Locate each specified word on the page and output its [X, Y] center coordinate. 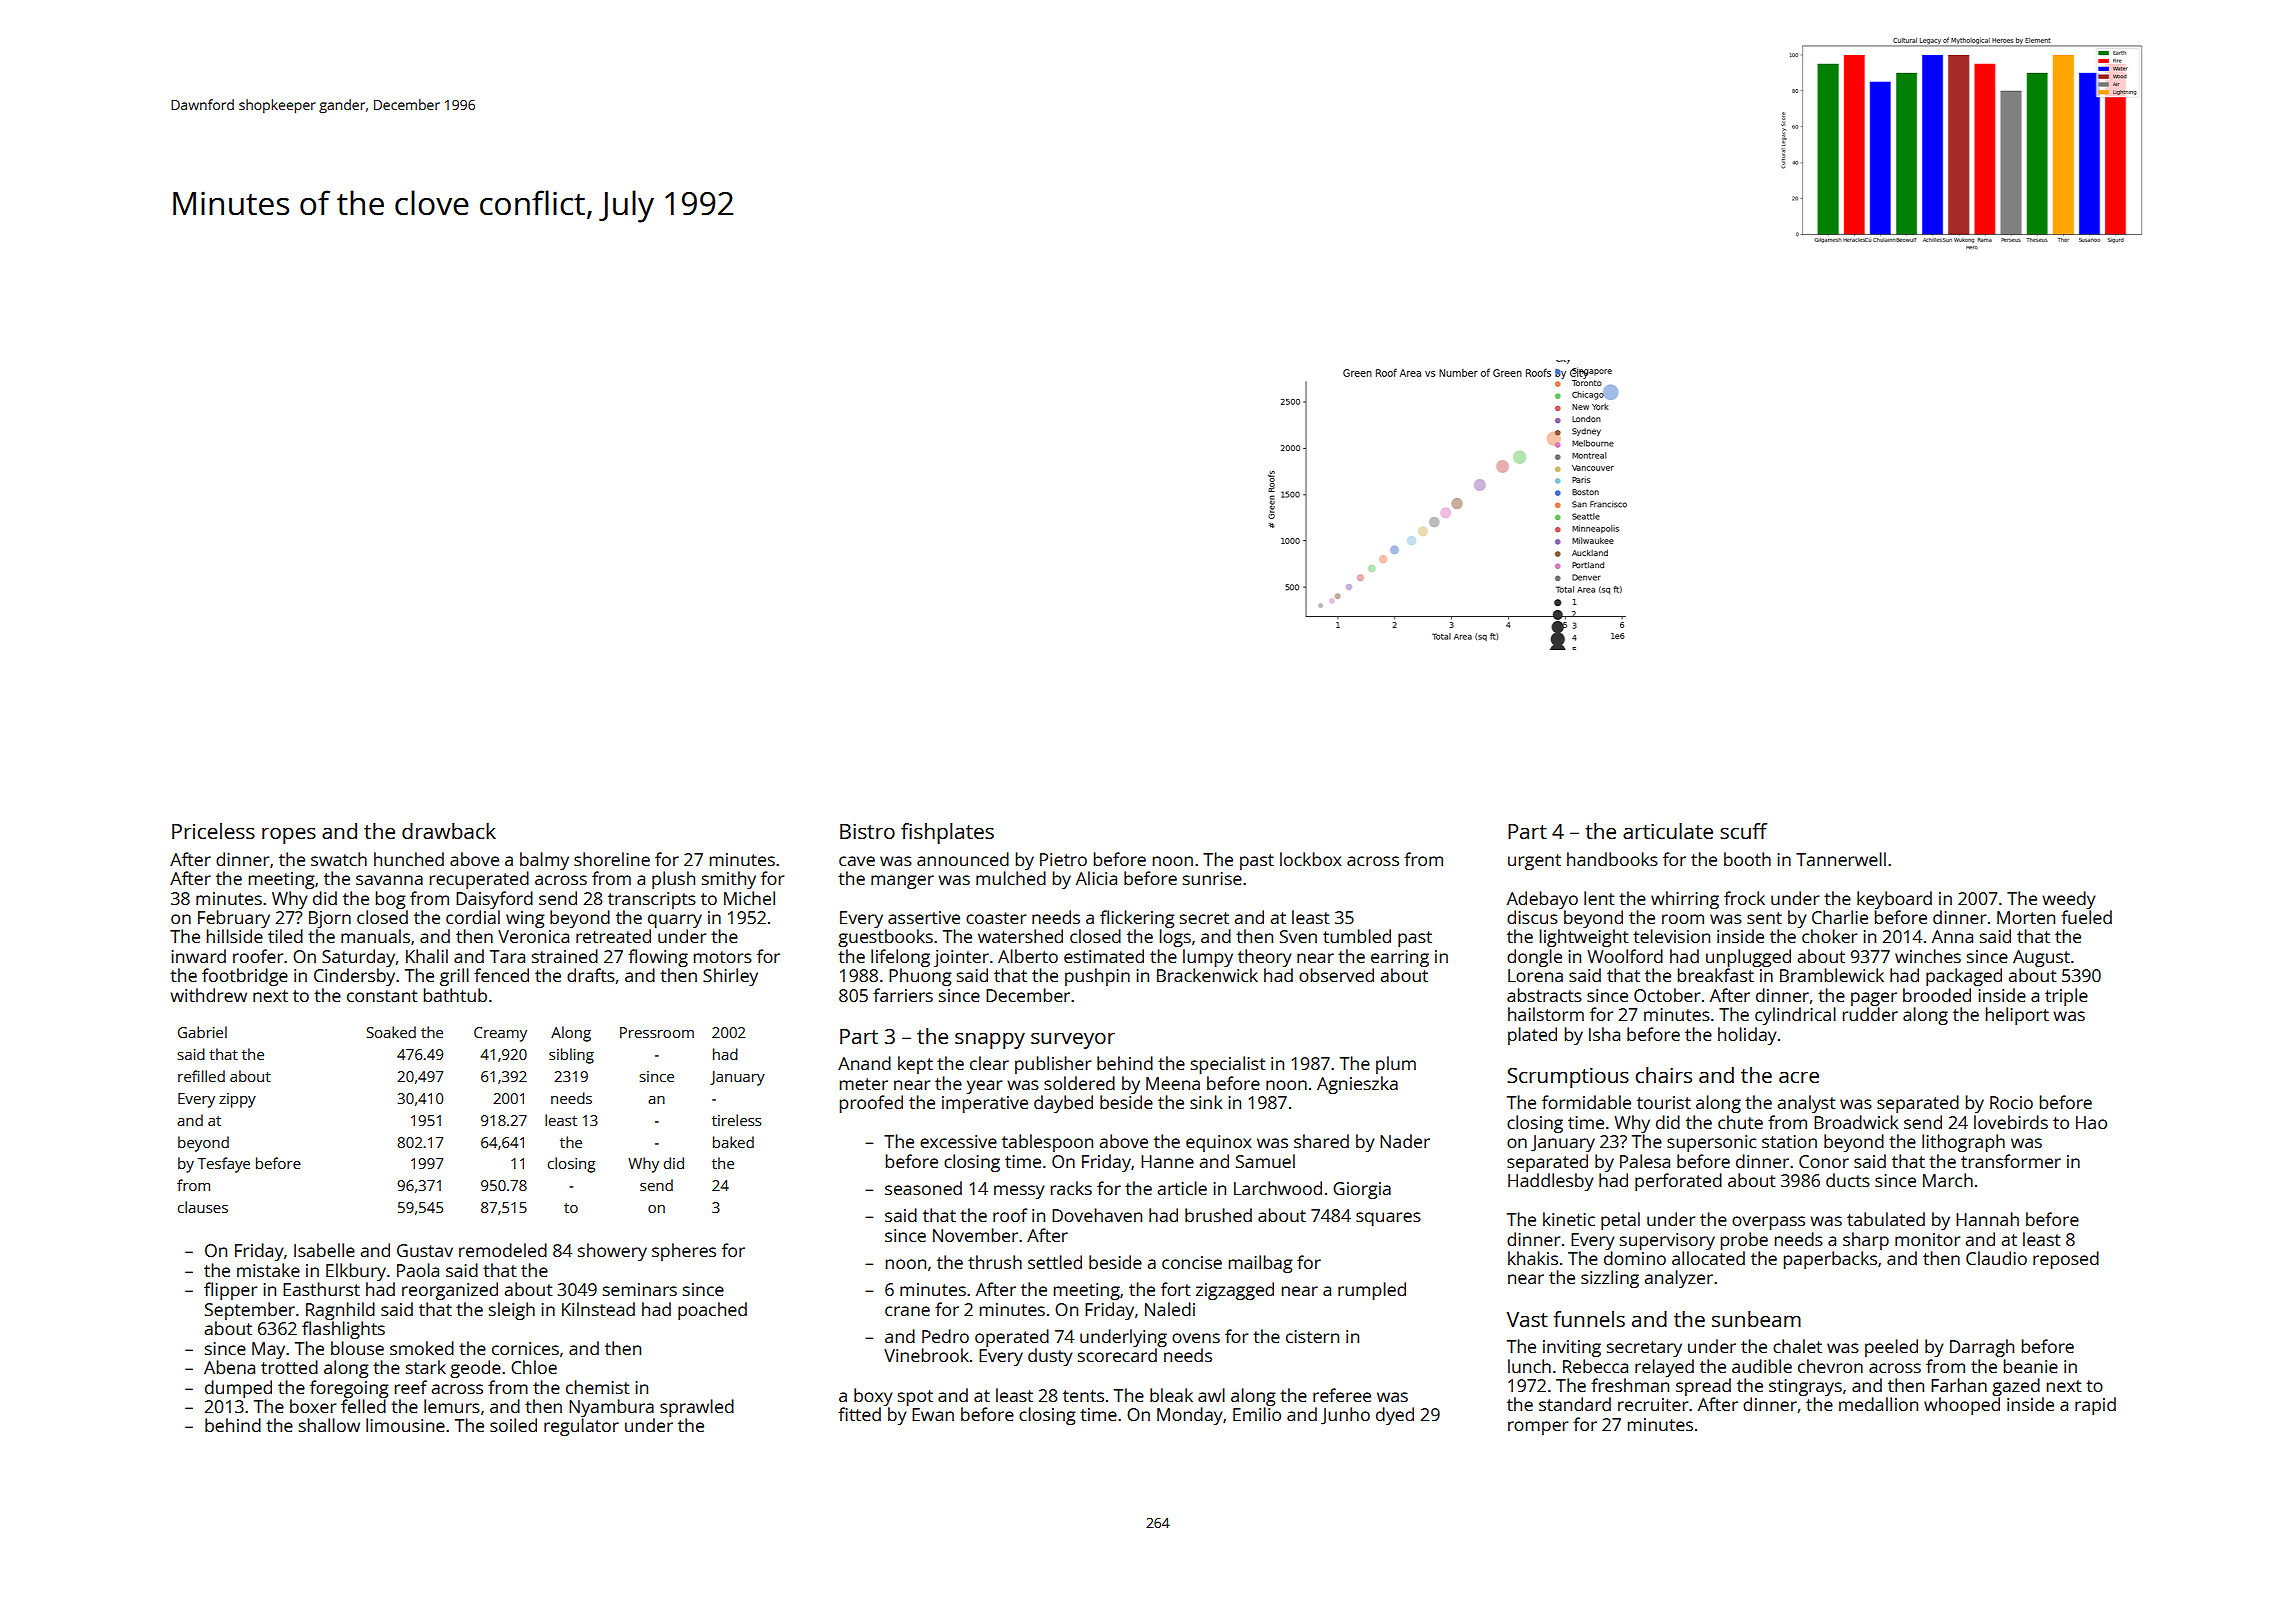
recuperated [479, 880]
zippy [237, 1100]
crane [907, 1311]
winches [1928, 956]
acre [1799, 1077]
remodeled [503, 1250]
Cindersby [354, 977]
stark [426, 1367]
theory [1265, 958]
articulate [1668, 831]
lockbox [1311, 859]
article [1182, 1188]
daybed [1063, 1104]
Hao [2091, 1122]
